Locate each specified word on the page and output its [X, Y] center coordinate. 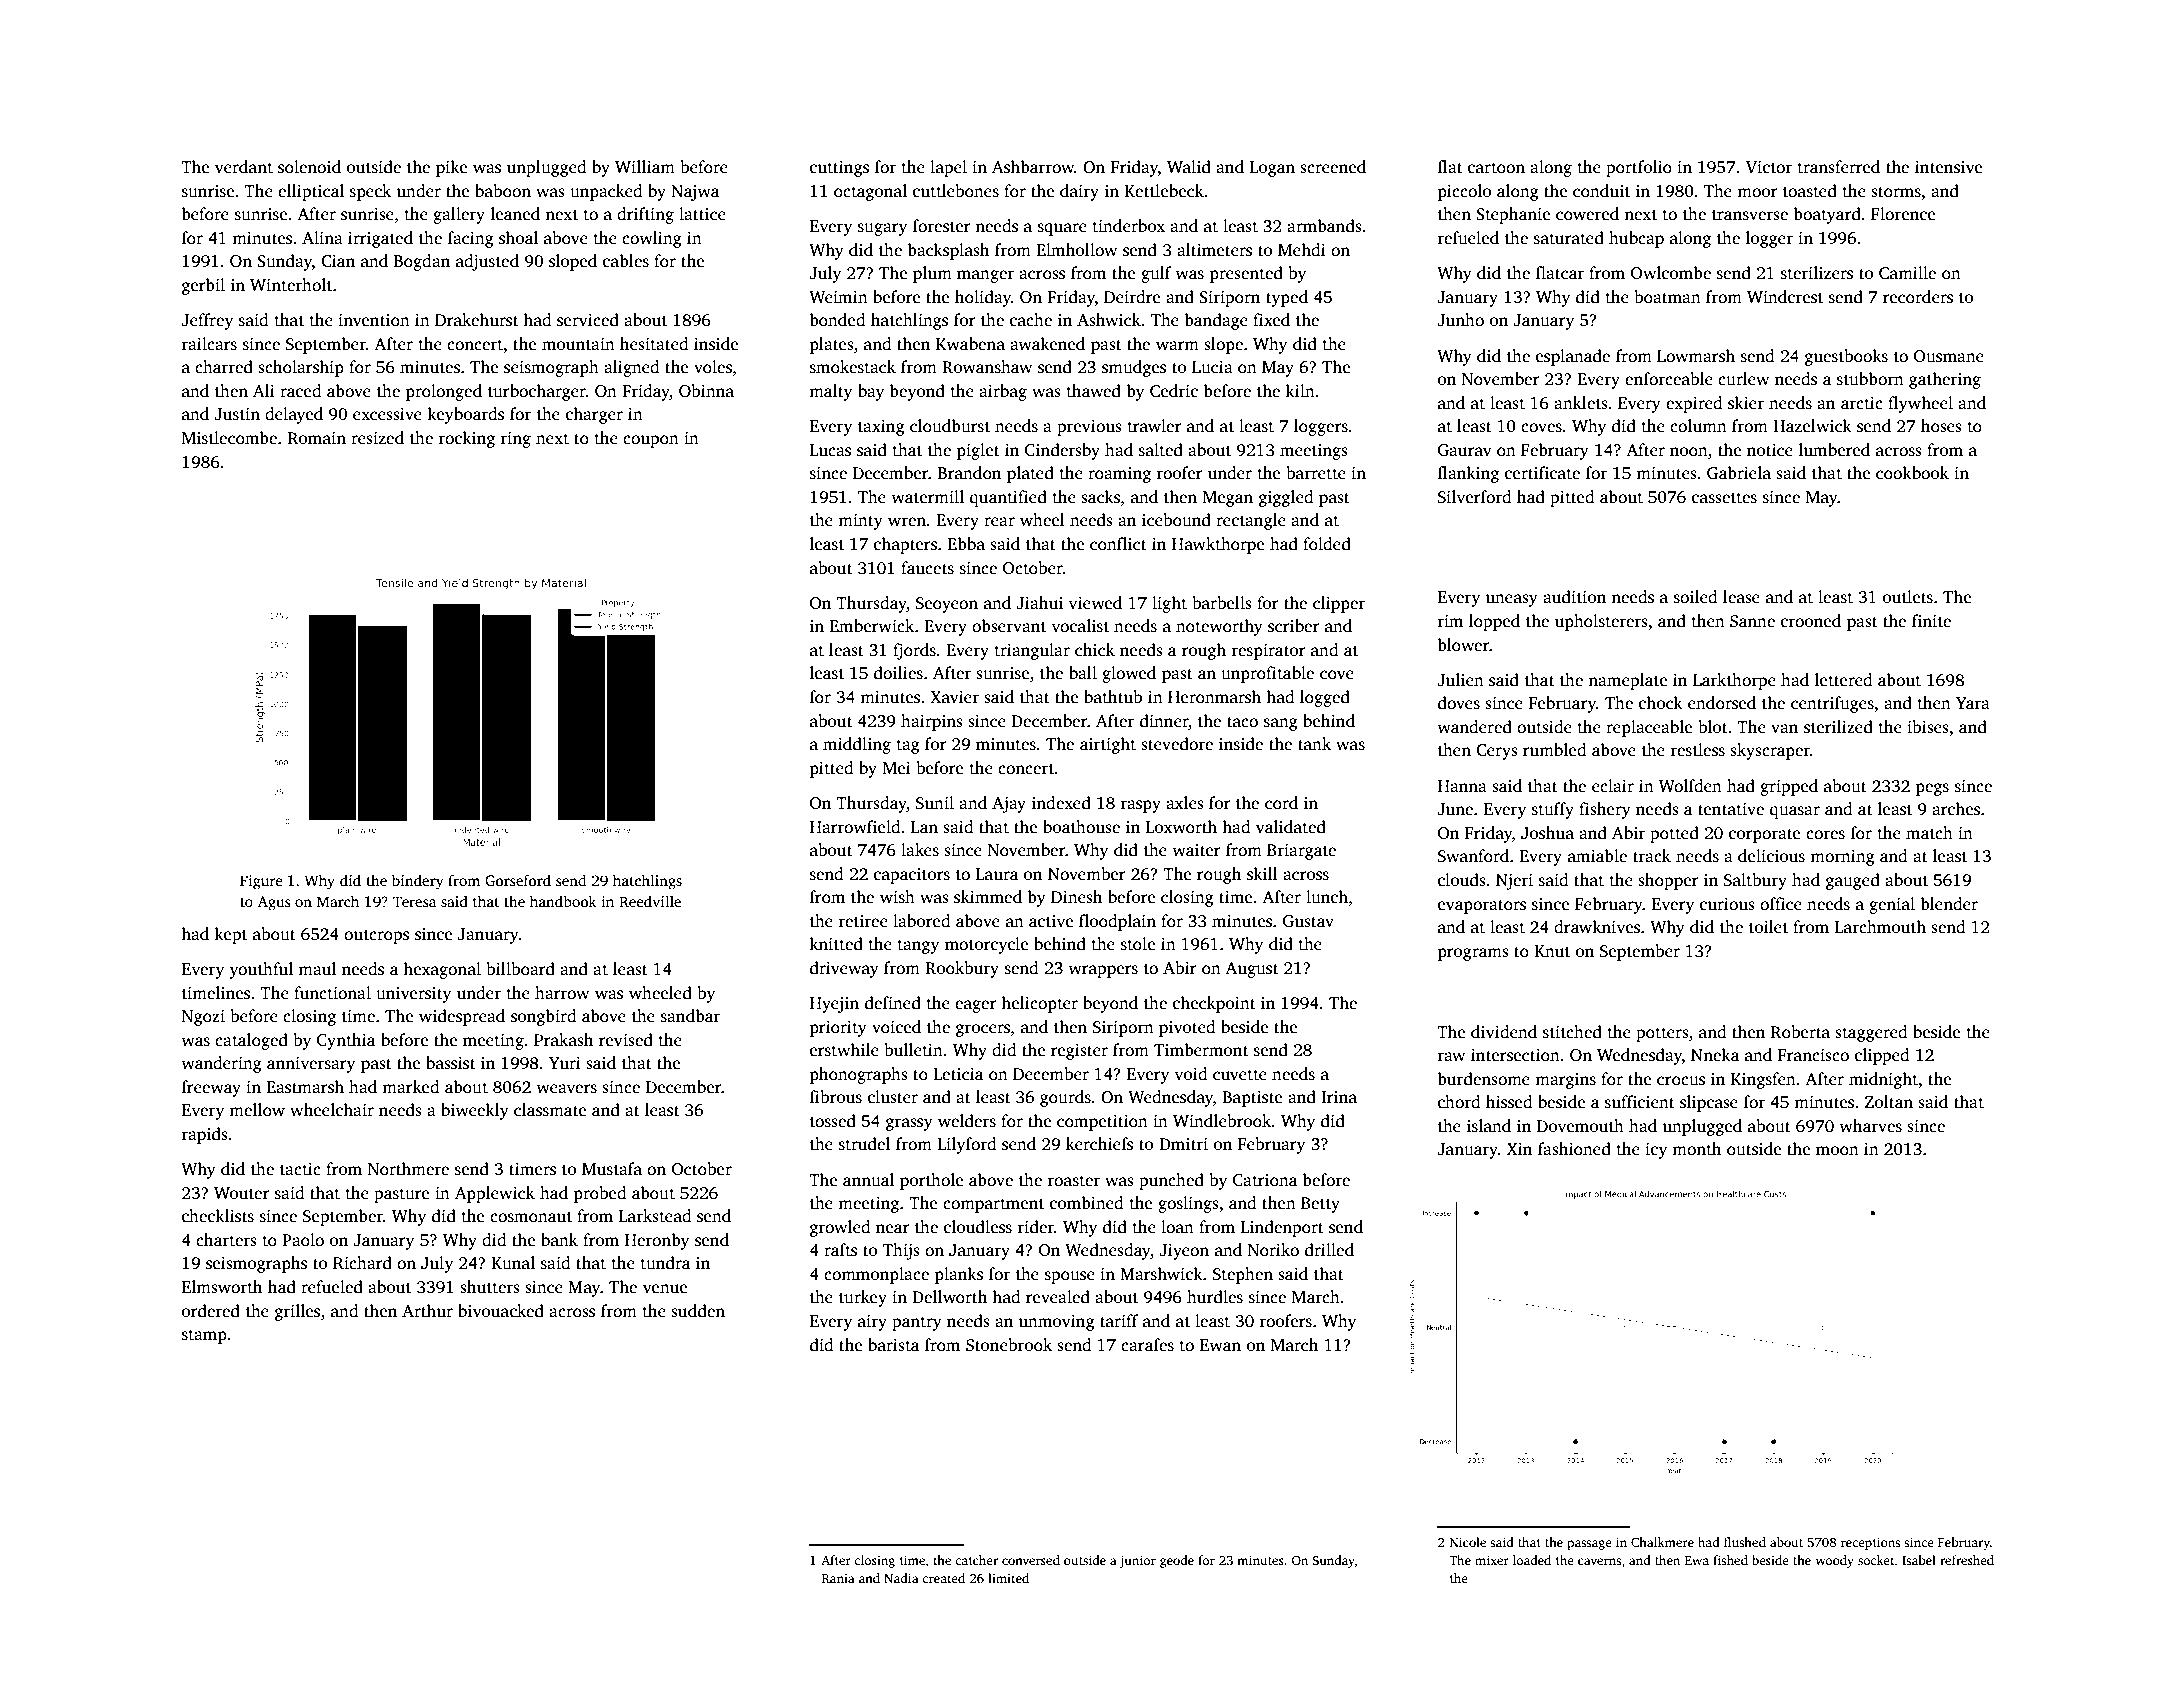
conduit [1601, 191]
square [1062, 229]
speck [370, 192]
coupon [651, 441]
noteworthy [1219, 627]
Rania [838, 1578]
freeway [211, 1088]
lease [1741, 597]
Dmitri [1183, 1143]
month [1696, 1149]
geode [1177, 1561]
